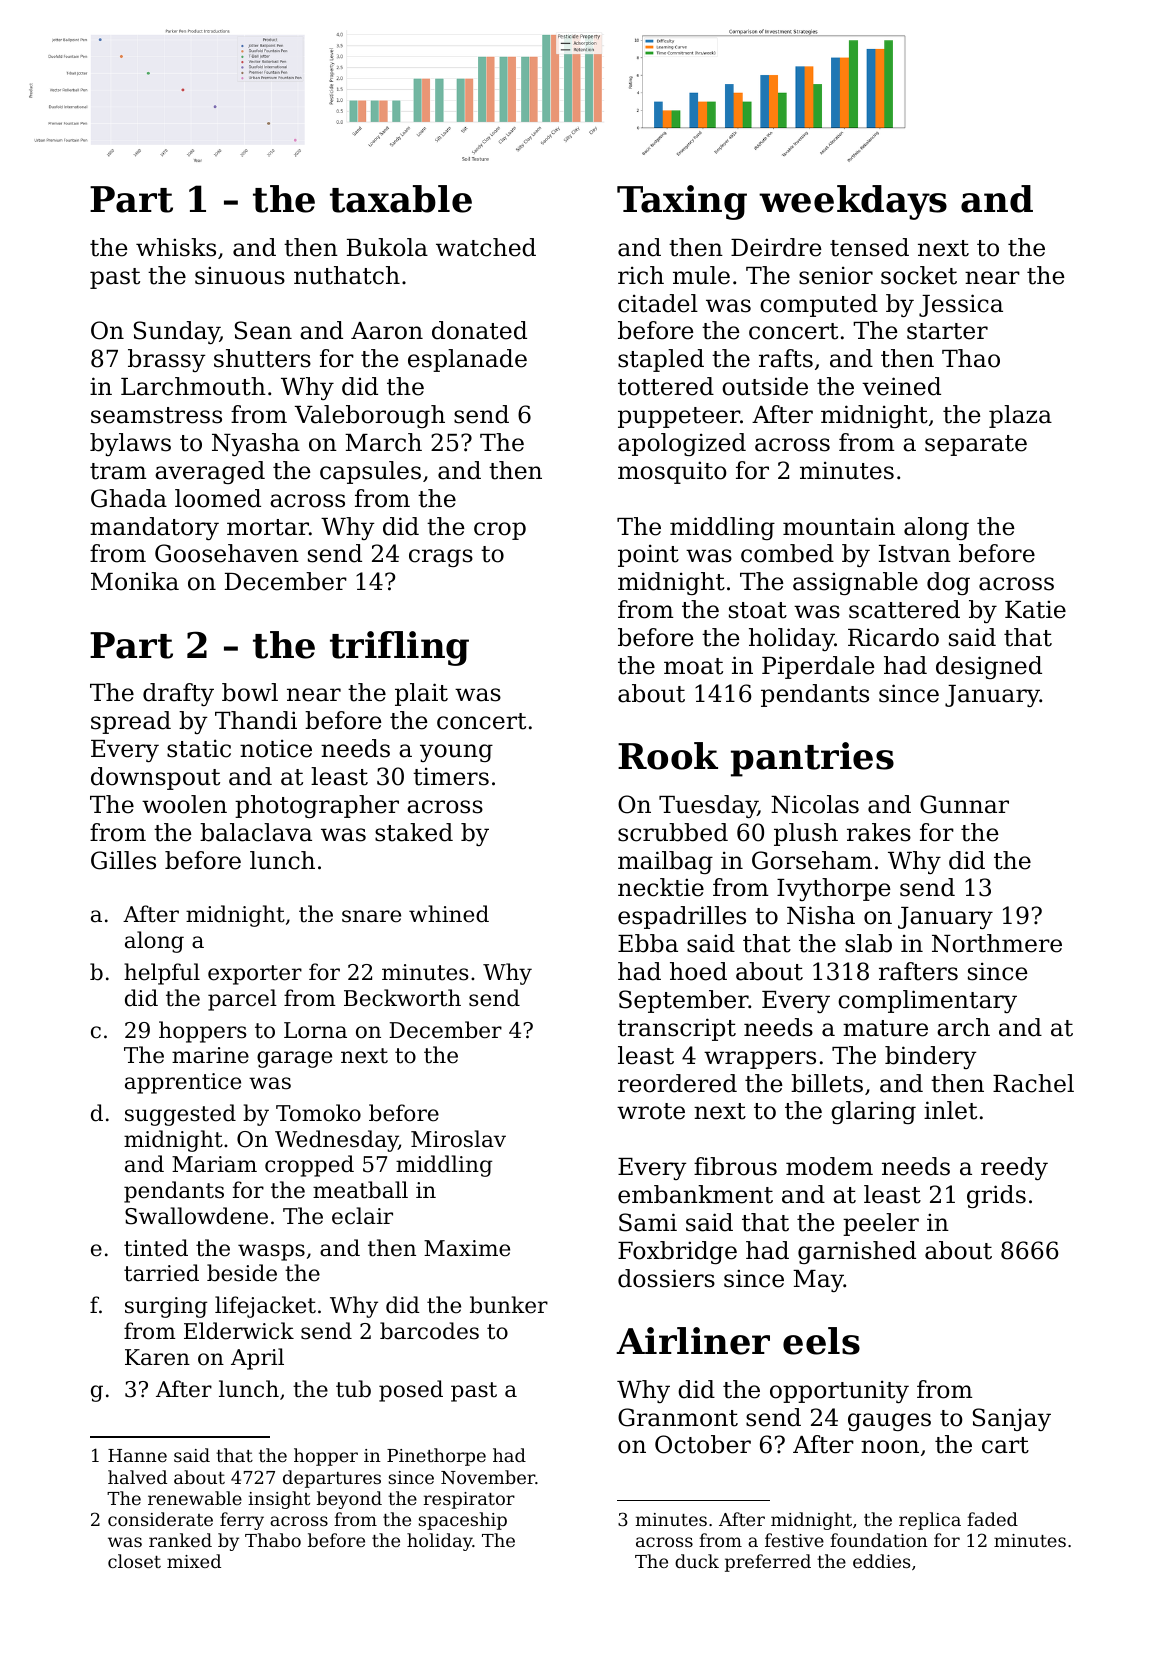 The image size is (1165, 1654). What do you see at coordinates (997, 943) in the screenshot?
I see `Northmere` at bounding box center [997, 943].
